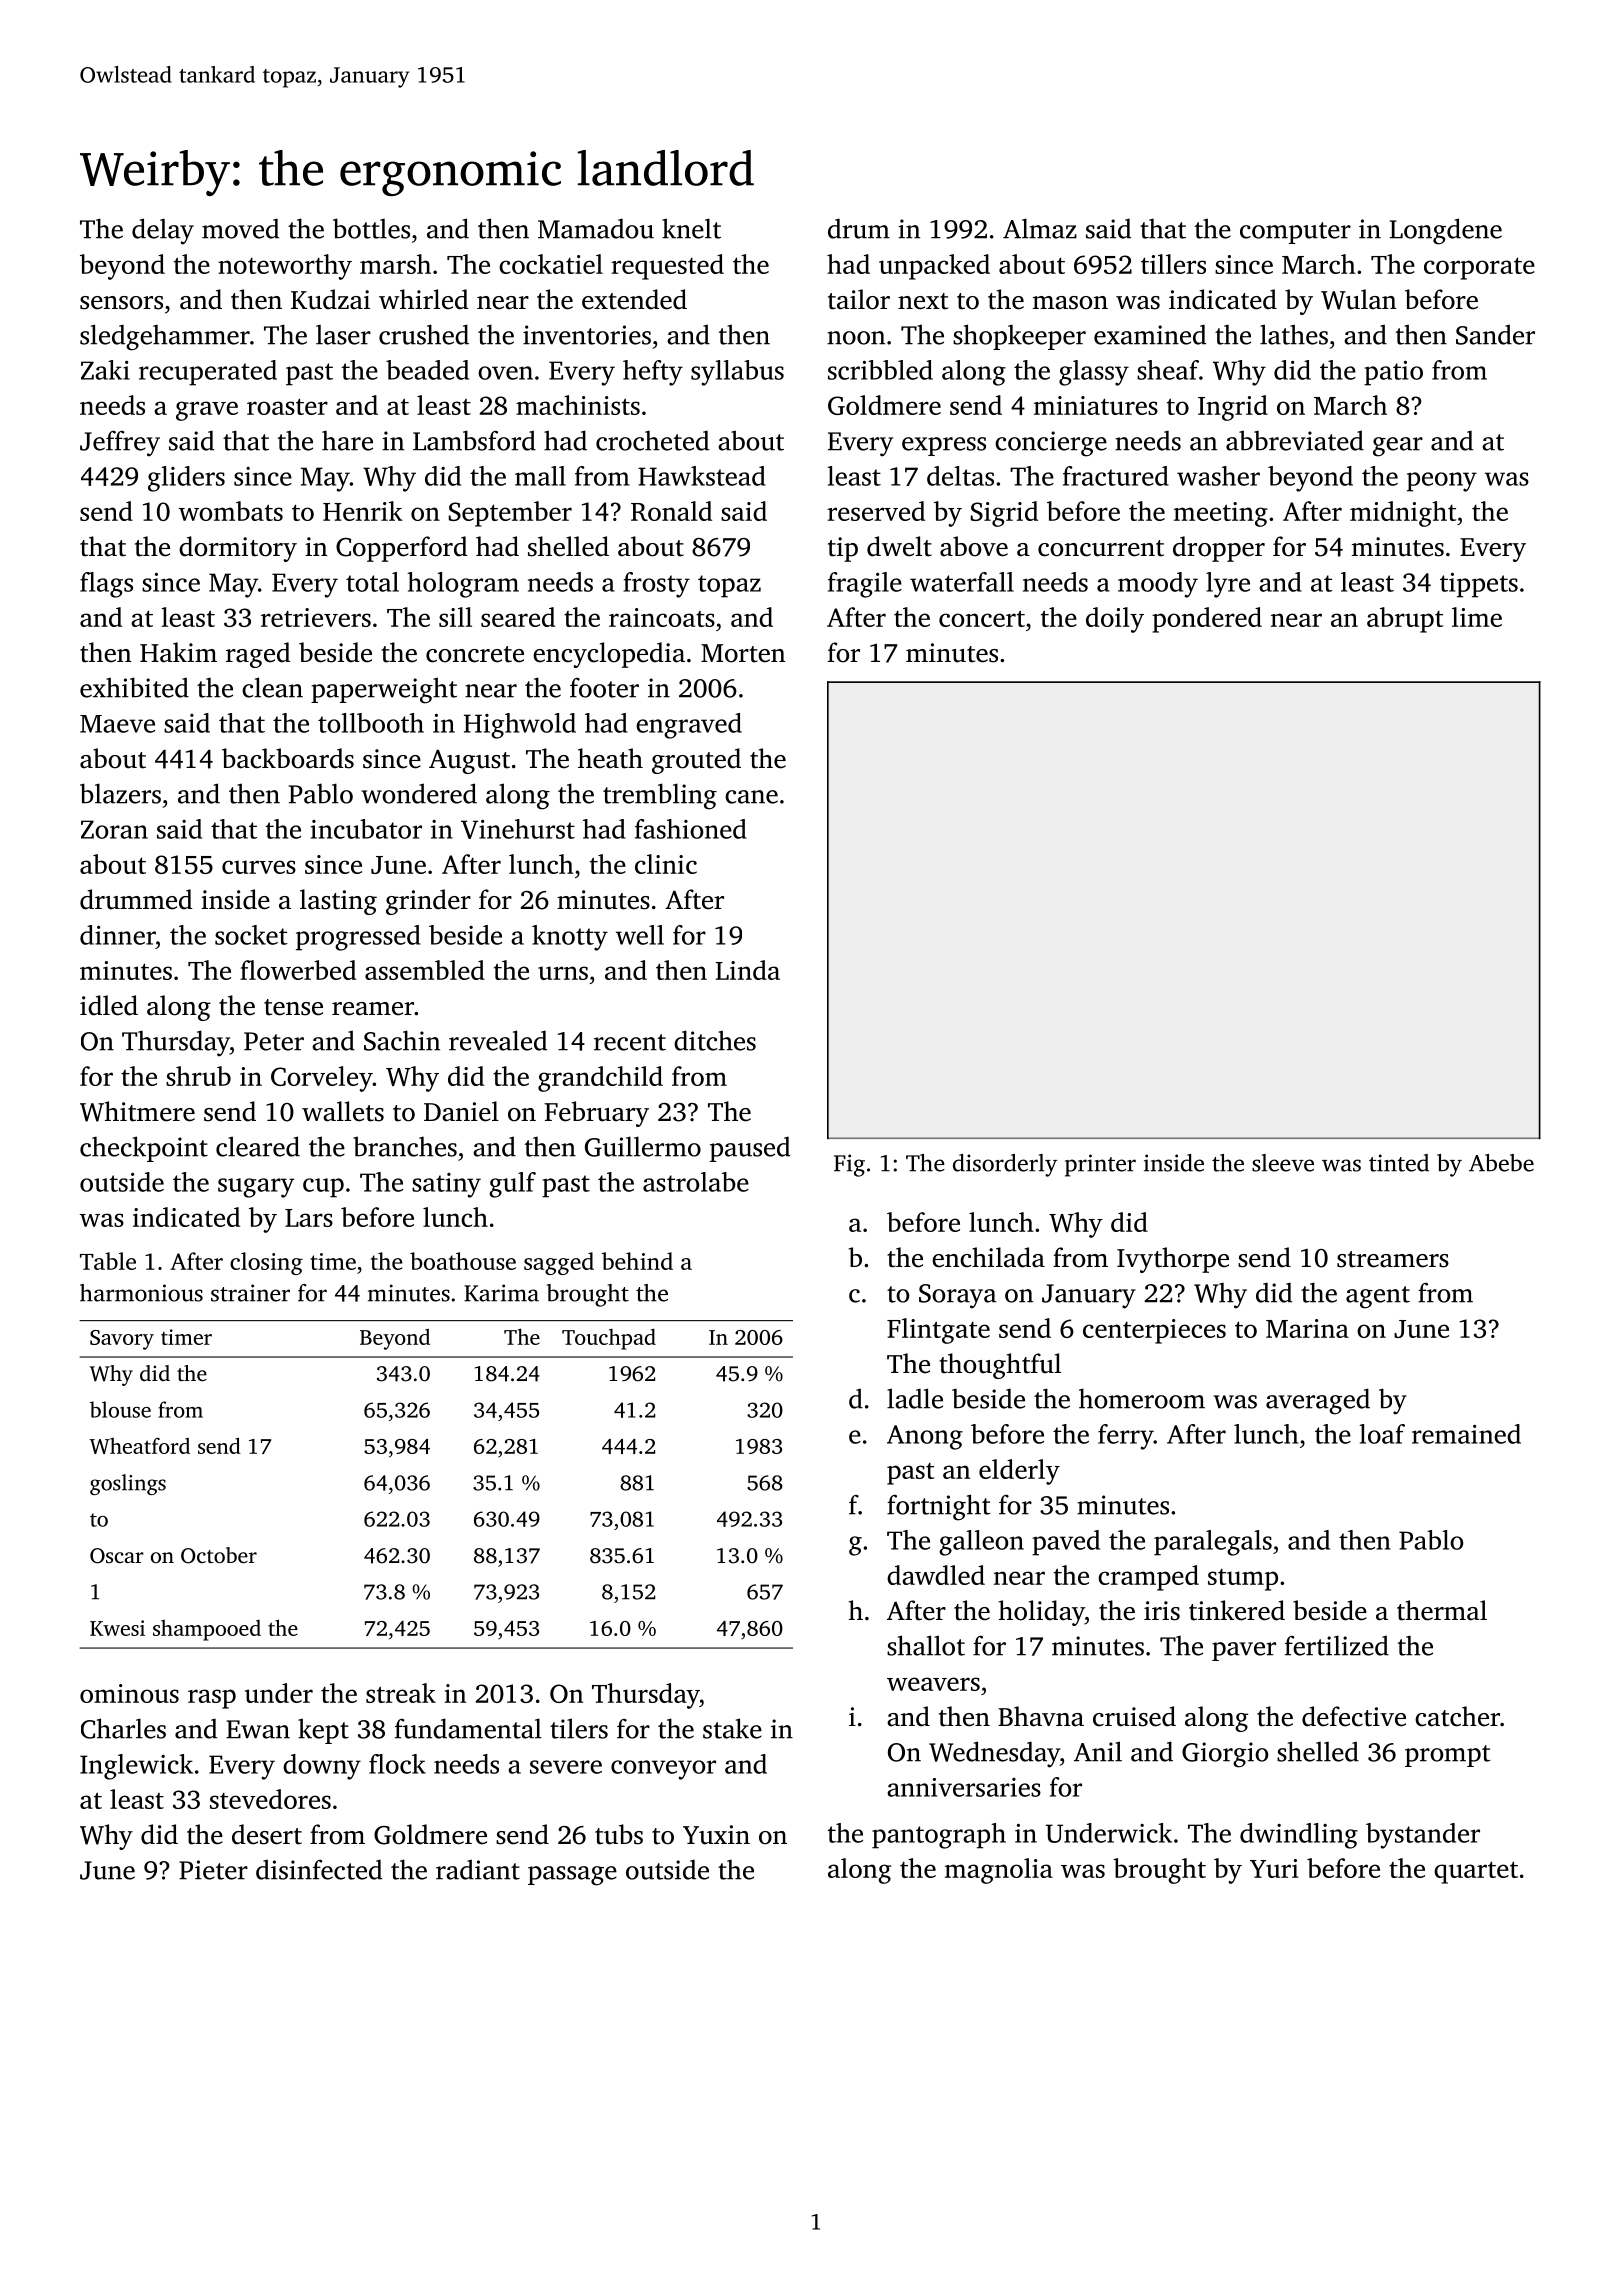 The image size is (1620, 2292). What do you see at coordinates (737, 373) in the document?
I see `syllabus` at bounding box center [737, 373].
